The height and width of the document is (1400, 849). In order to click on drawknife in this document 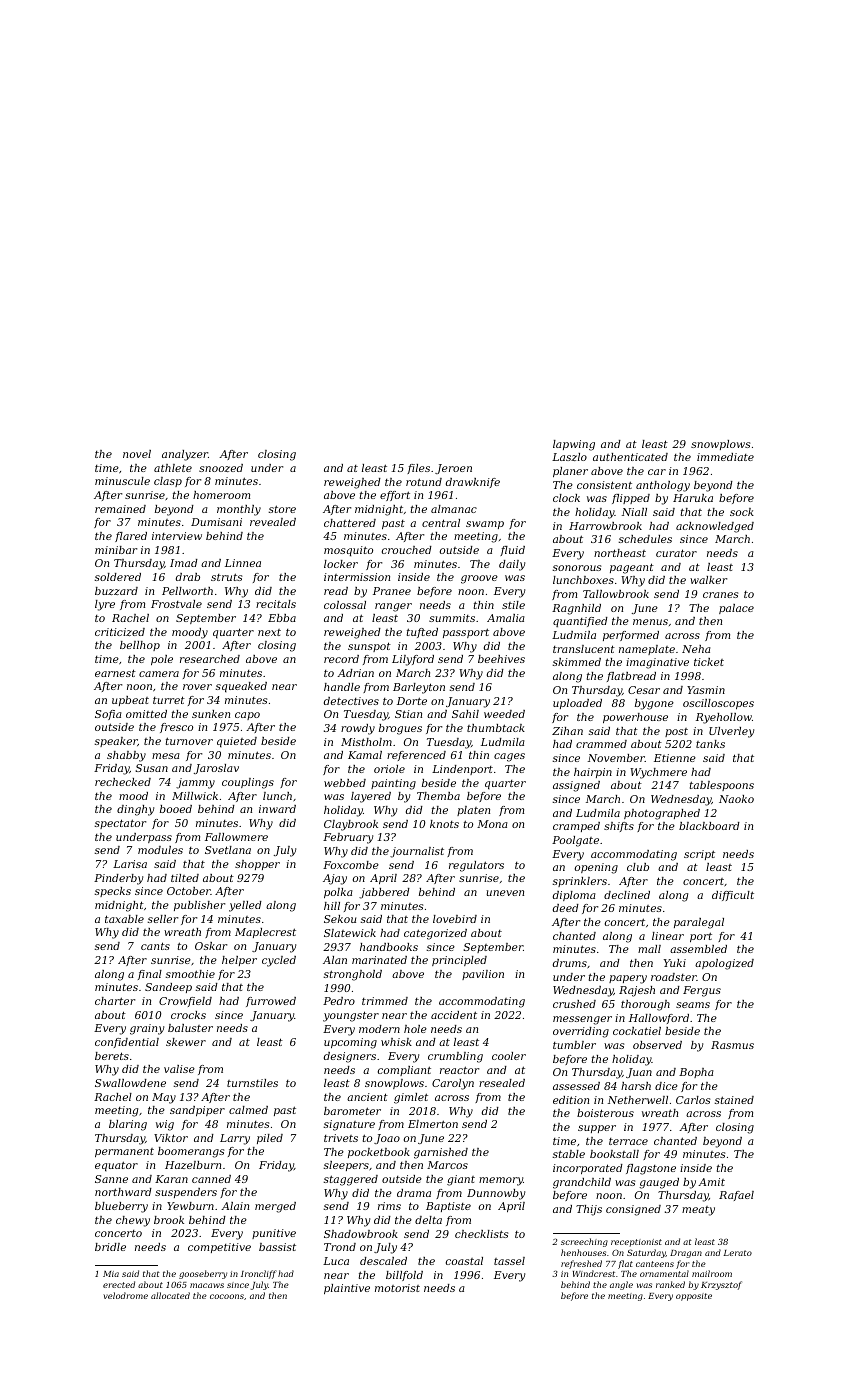, I will do `click(473, 483)`.
